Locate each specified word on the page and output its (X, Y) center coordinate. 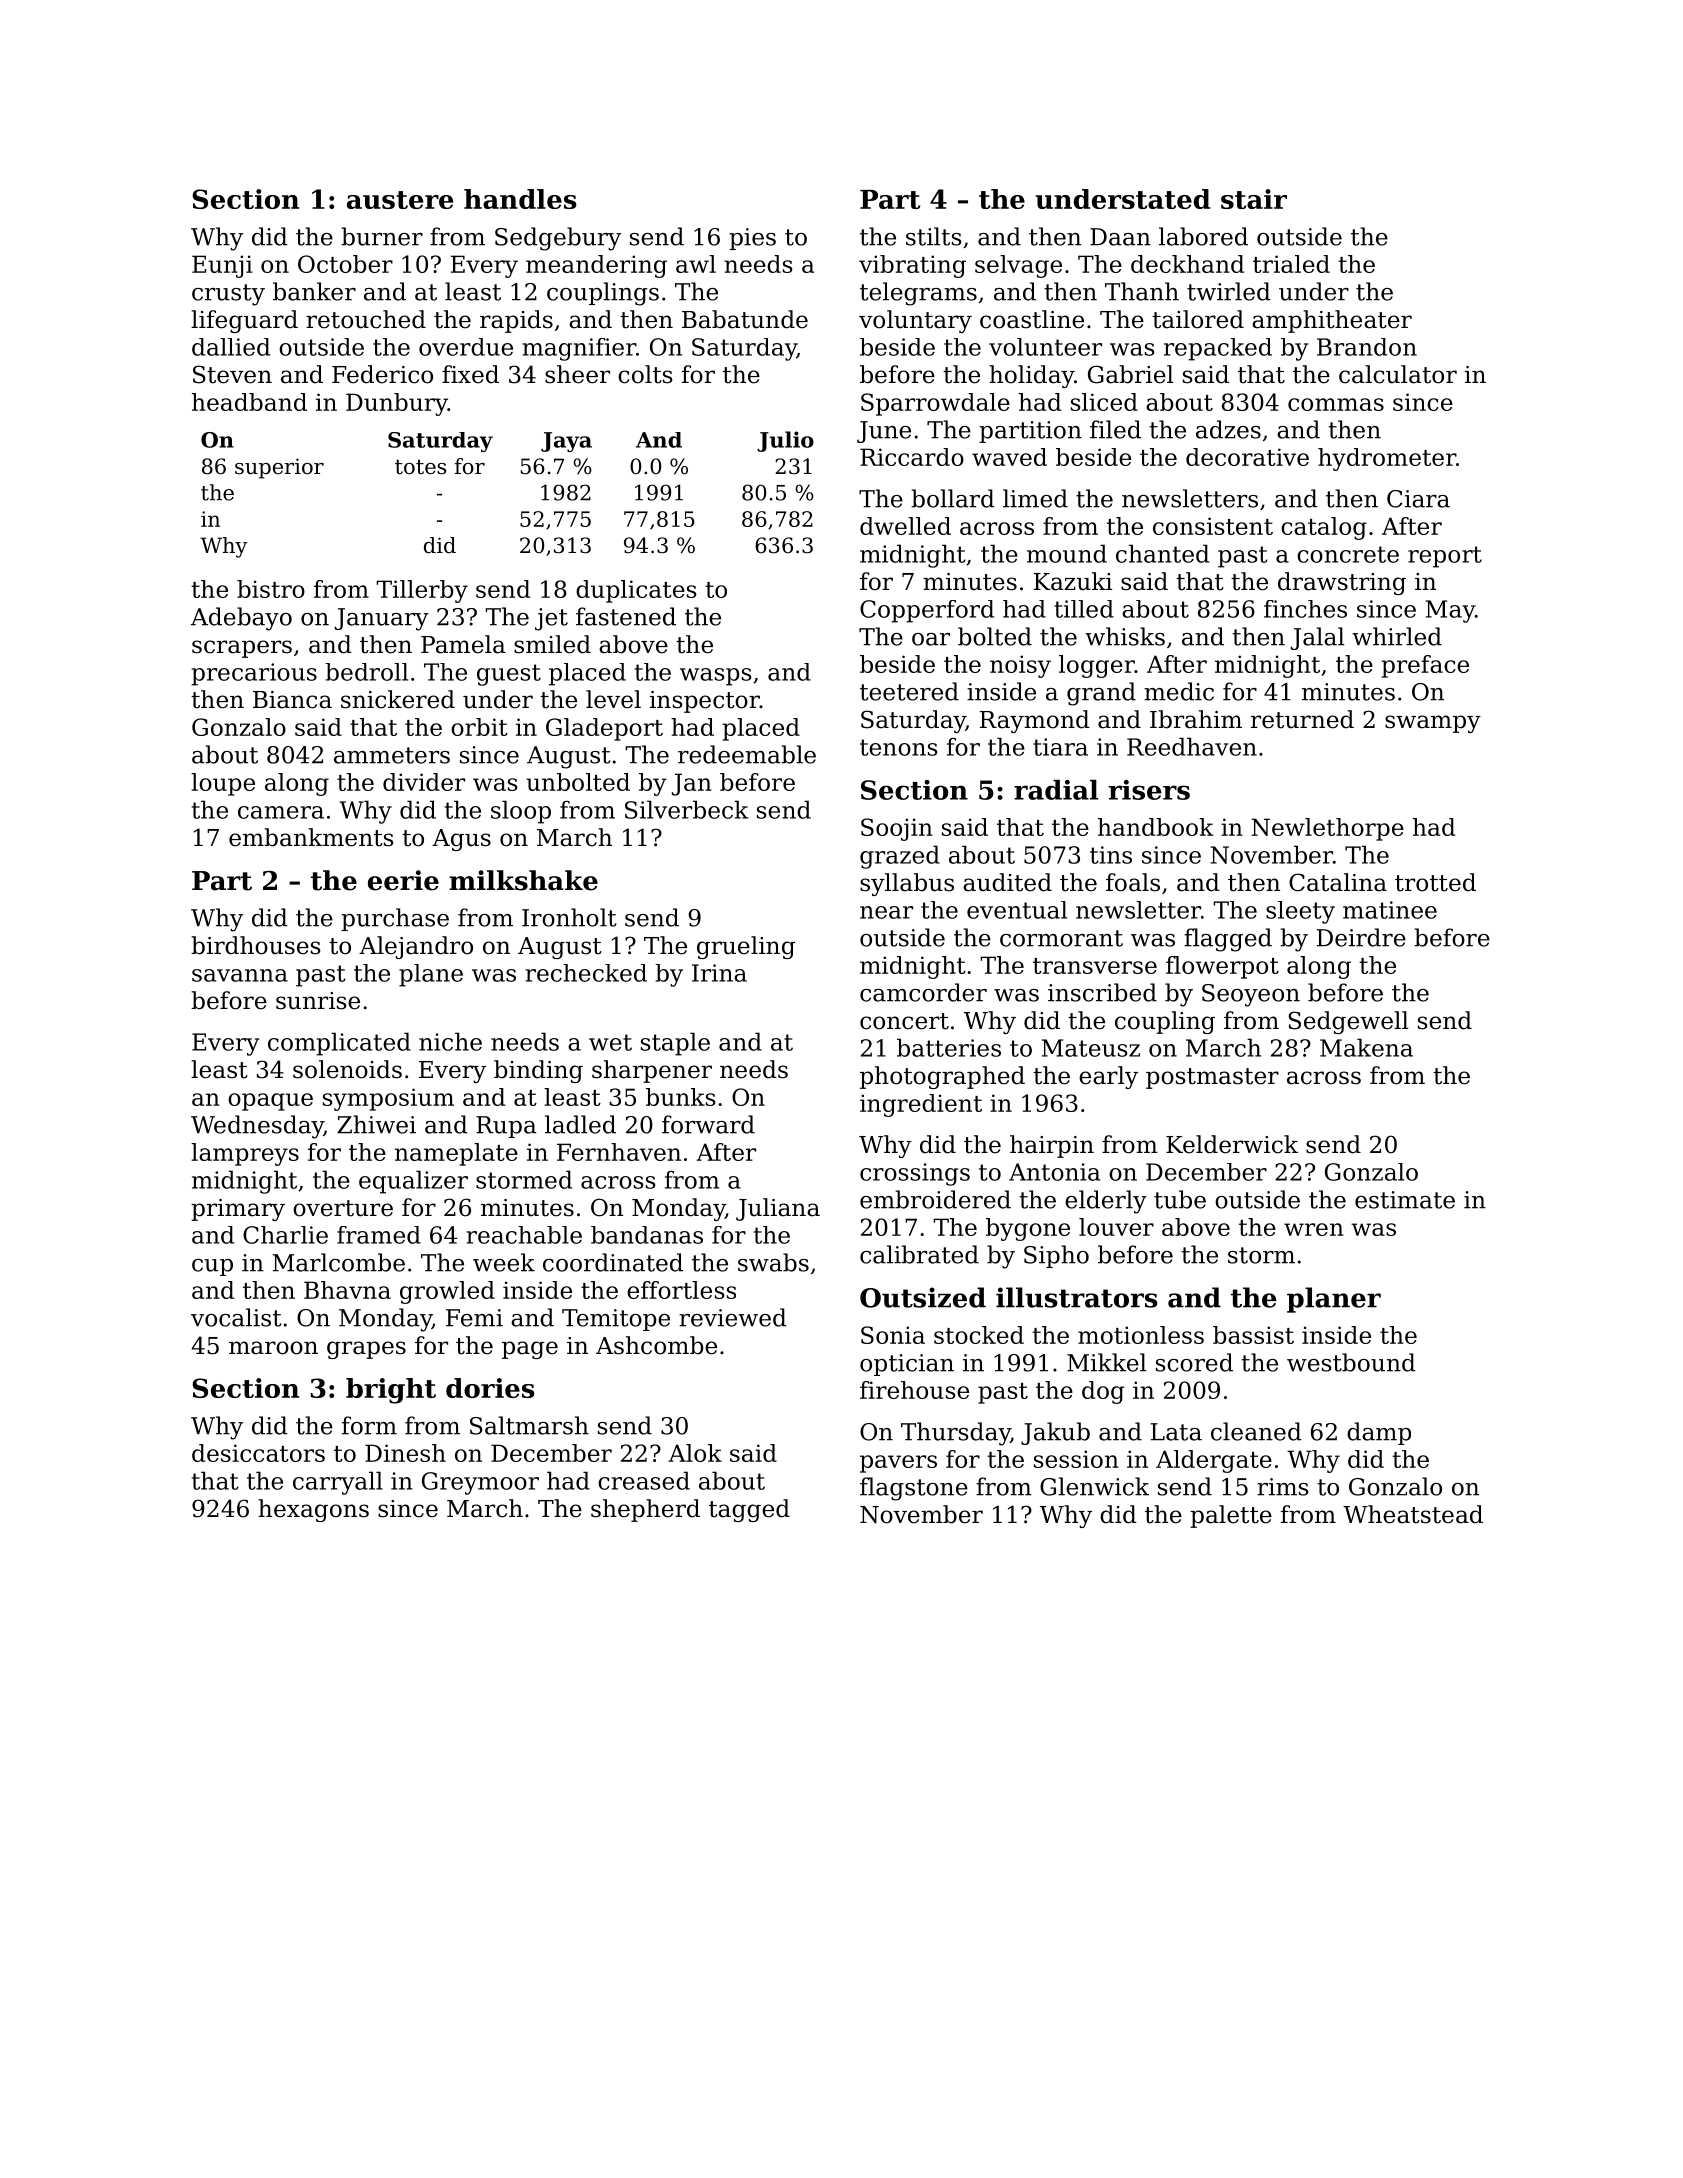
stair (1254, 199)
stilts (933, 236)
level (613, 699)
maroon (273, 1348)
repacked (1218, 349)
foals (1133, 882)
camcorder (923, 992)
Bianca (292, 700)
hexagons (313, 1510)
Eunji (222, 266)
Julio (785, 441)
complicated (339, 1044)
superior (279, 468)
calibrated (919, 1254)
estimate (1405, 1200)
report (1445, 557)
